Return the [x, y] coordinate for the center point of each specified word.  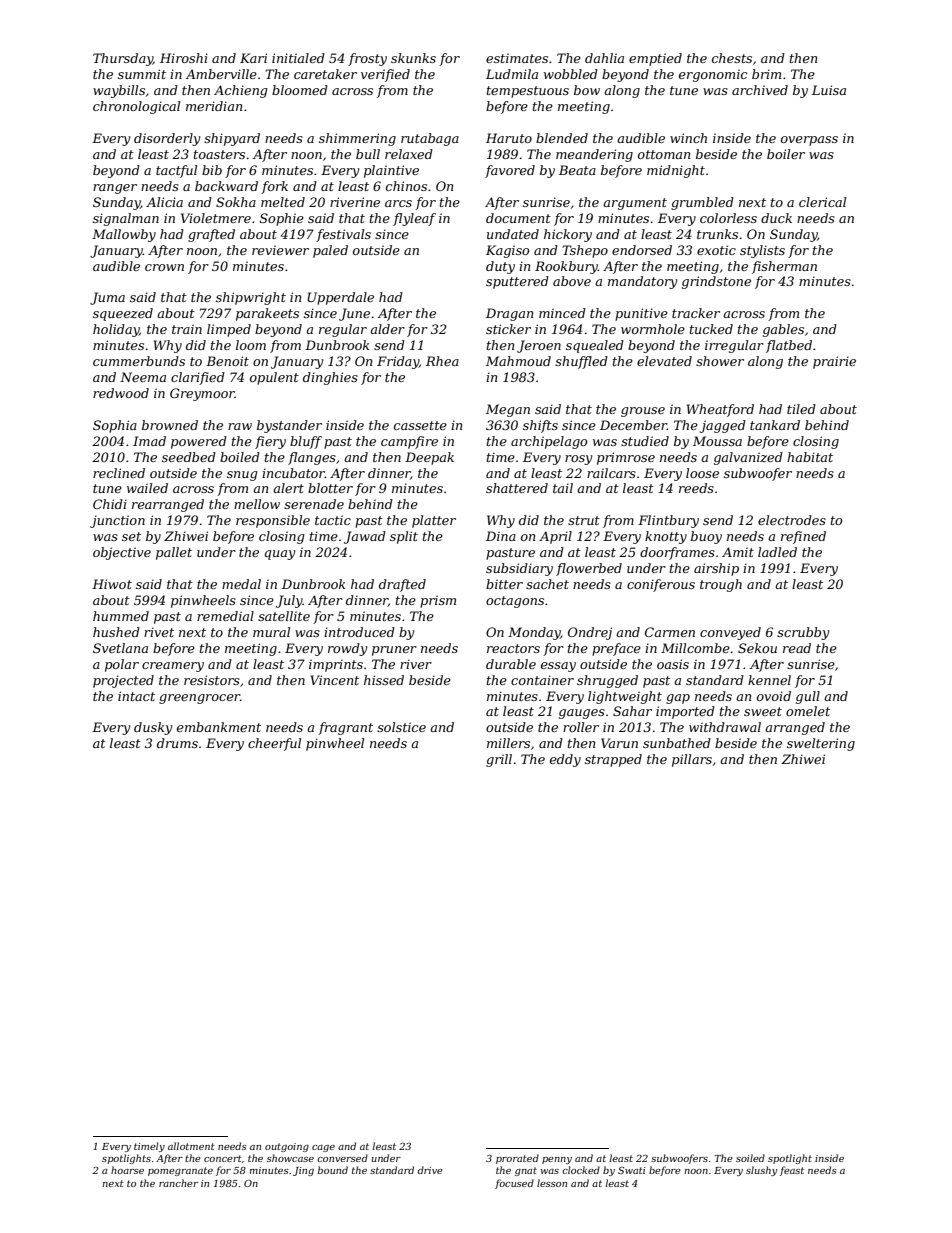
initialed [298, 58]
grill [499, 760]
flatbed [789, 346]
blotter [330, 488]
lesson [552, 1183]
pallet [174, 553]
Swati [631, 1170]
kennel [769, 680]
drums [177, 743]
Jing [303, 1171]
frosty [367, 59]
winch [688, 138]
